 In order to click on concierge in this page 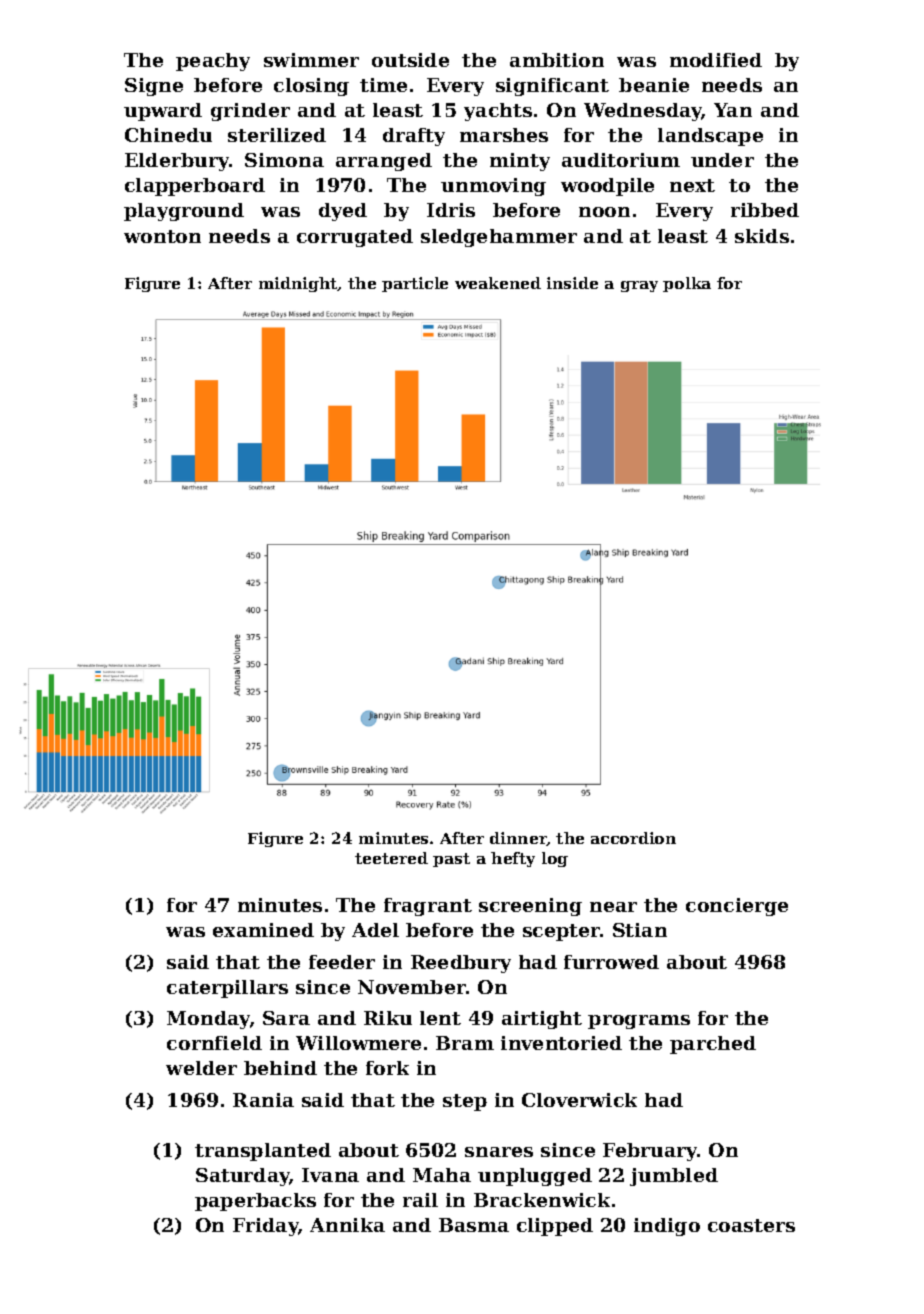, I will do `click(737, 907)`.
